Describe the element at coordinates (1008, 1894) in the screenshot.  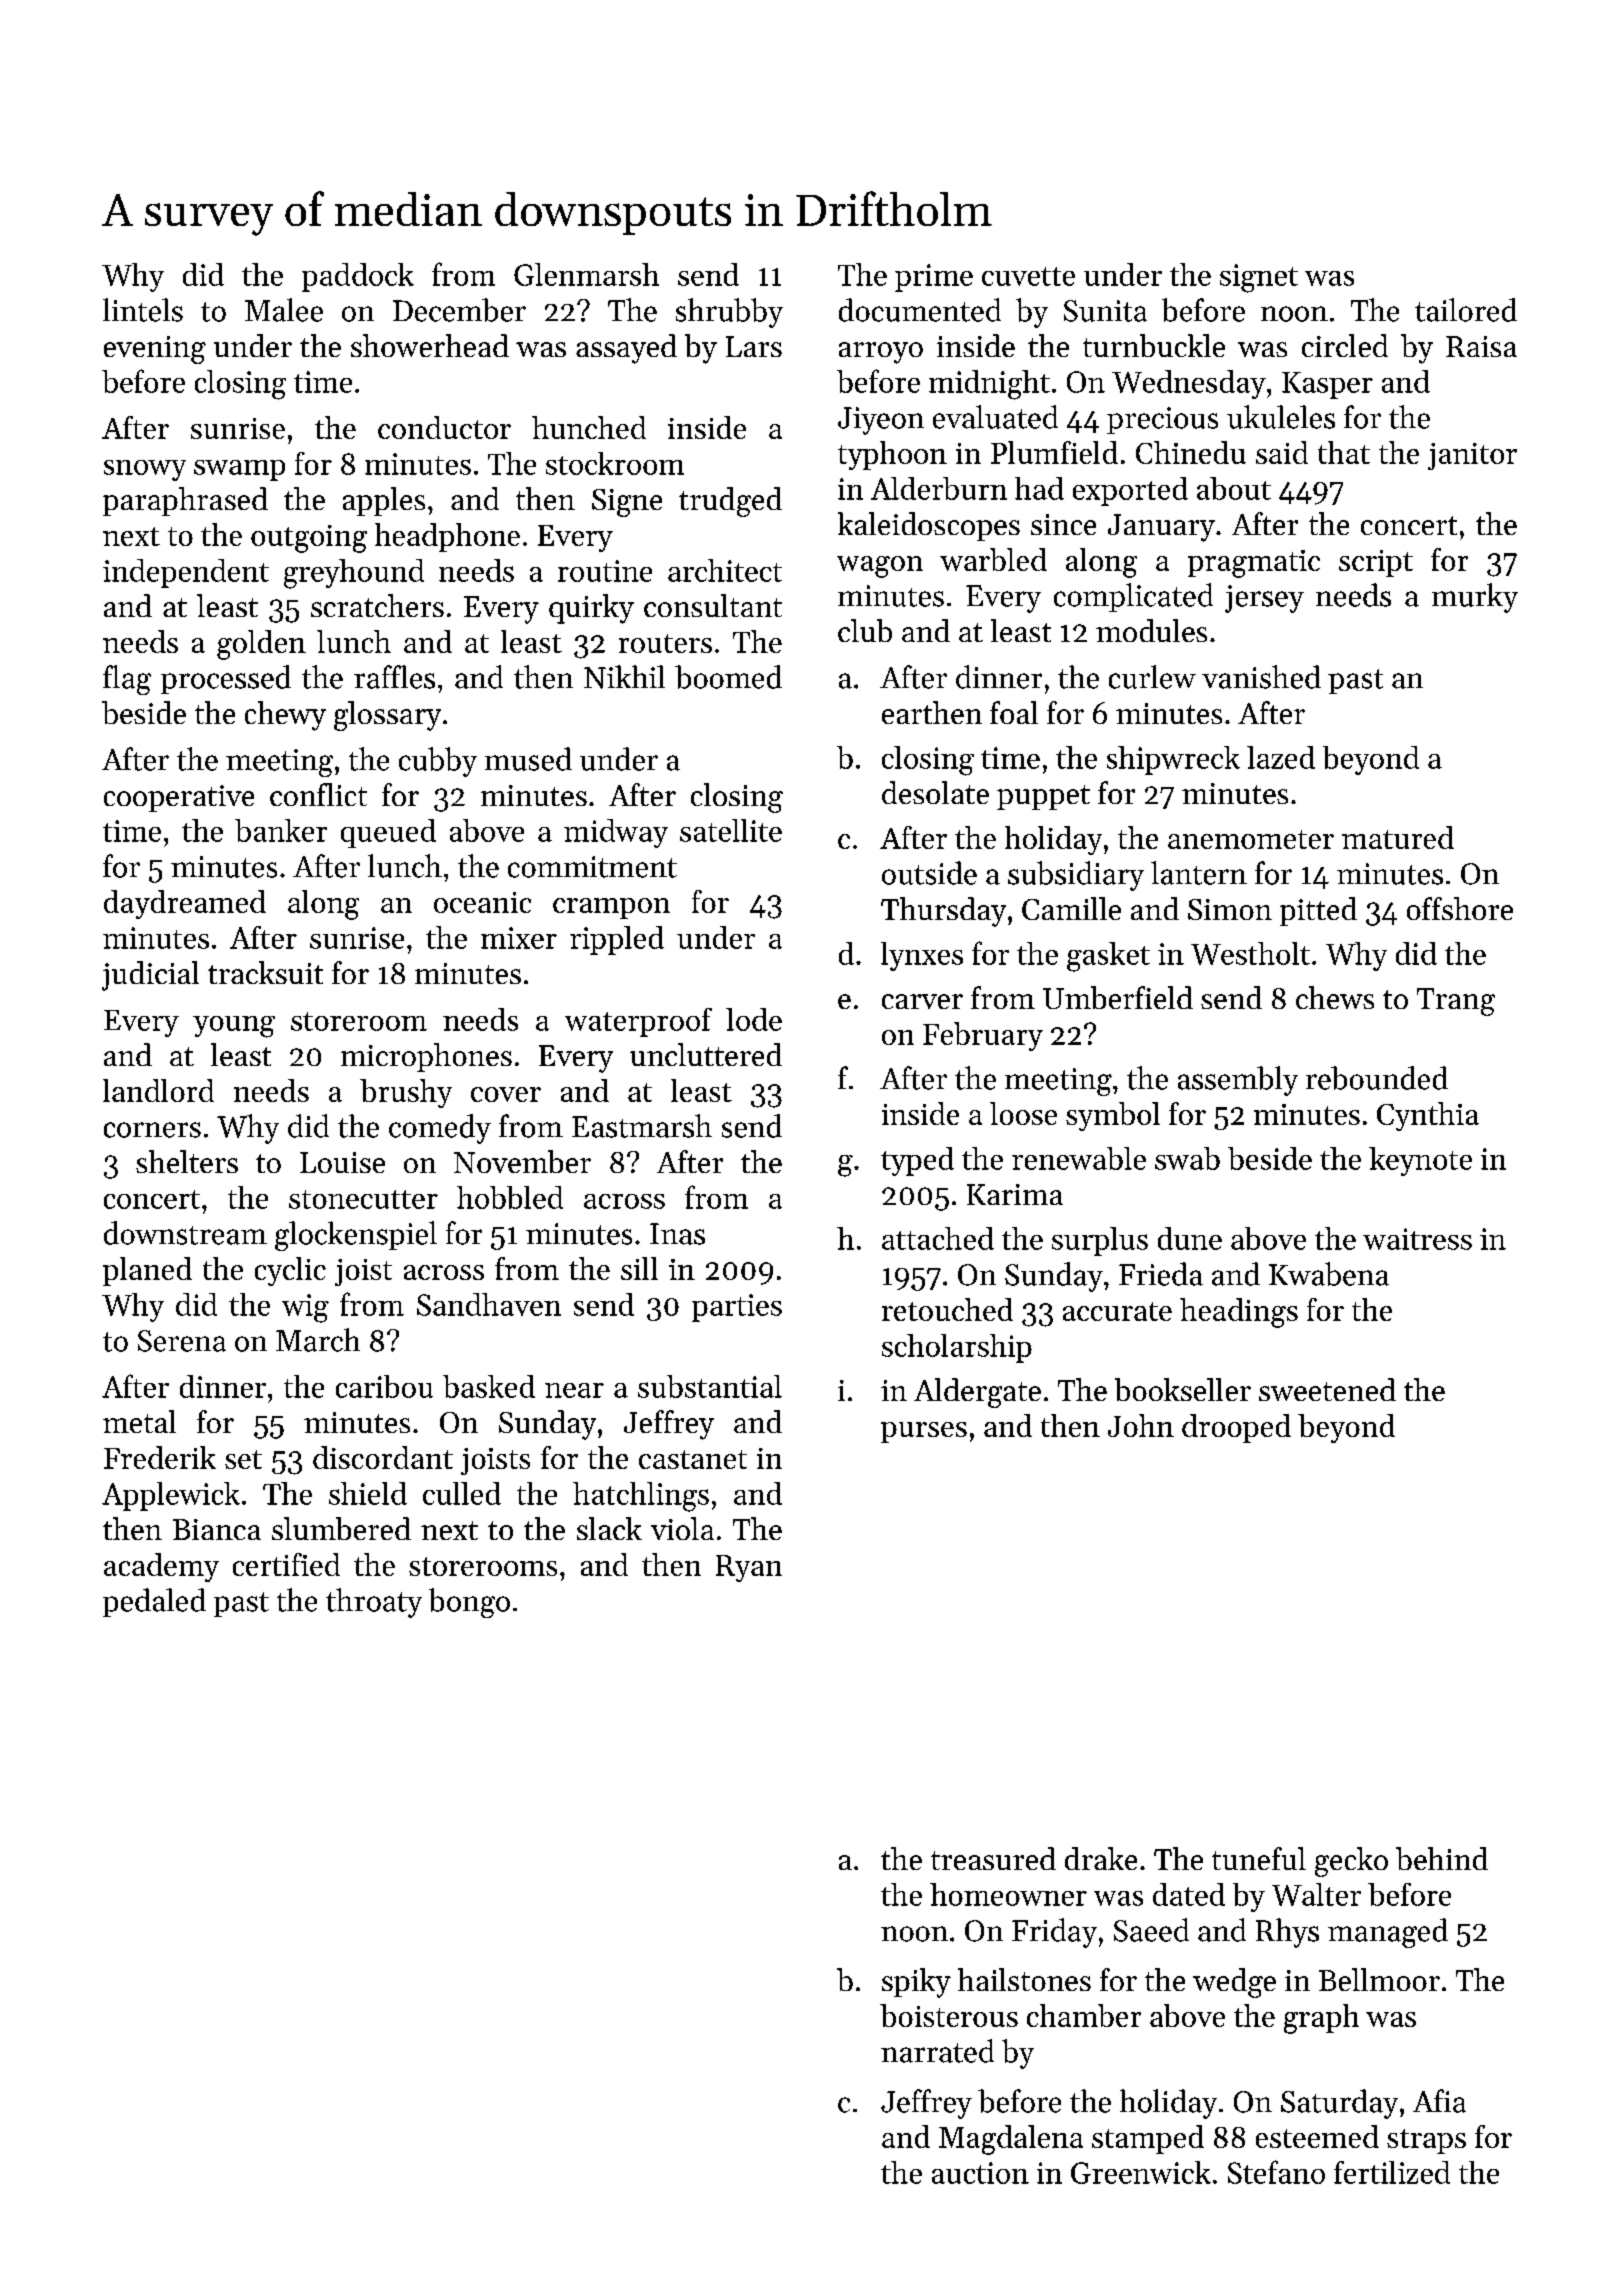
I see `homeowner` at that location.
